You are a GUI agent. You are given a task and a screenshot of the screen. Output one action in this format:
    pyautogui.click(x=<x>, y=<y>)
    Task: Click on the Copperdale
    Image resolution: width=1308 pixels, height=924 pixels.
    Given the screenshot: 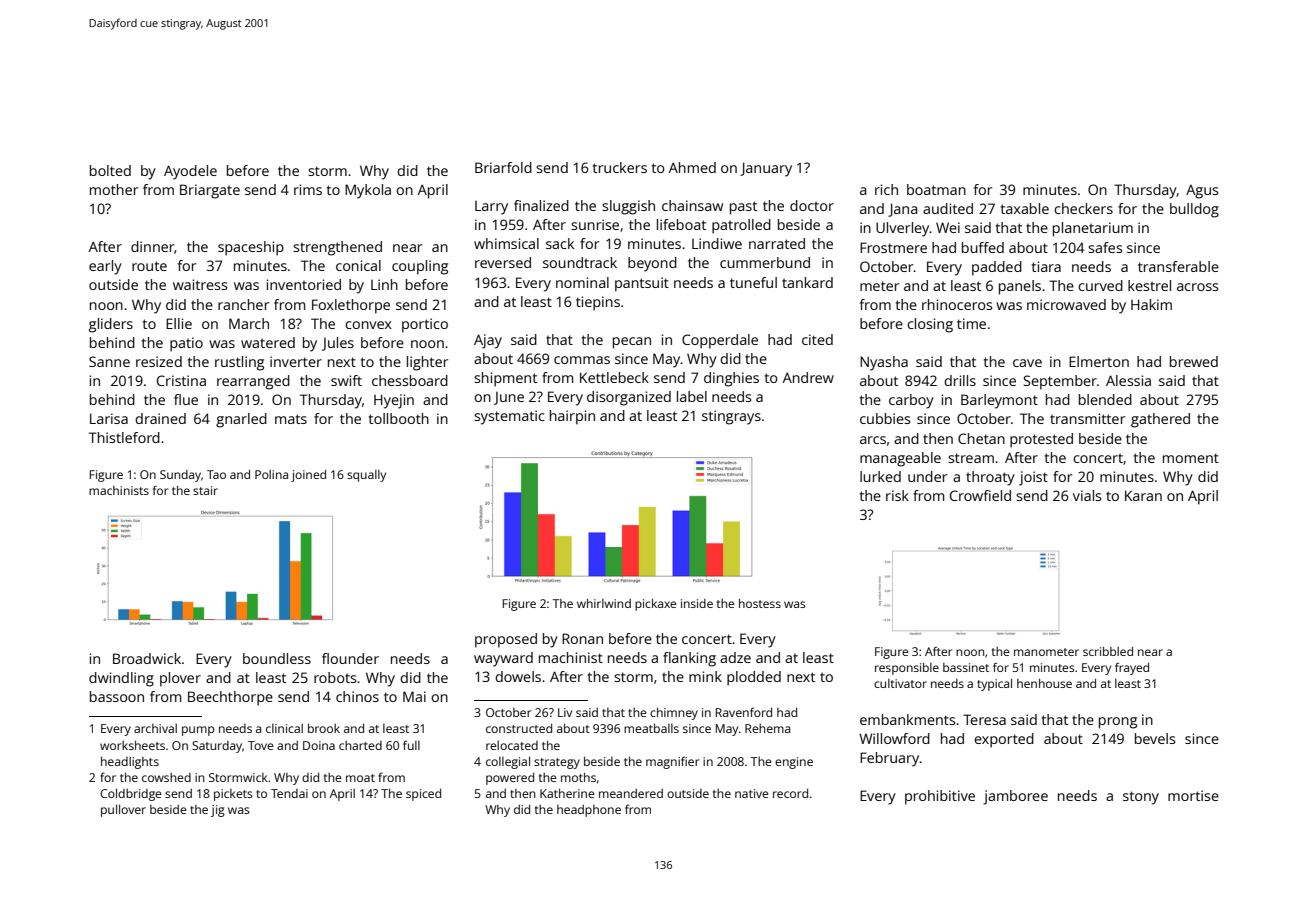 What is the action you would take?
    pyautogui.click(x=720, y=341)
